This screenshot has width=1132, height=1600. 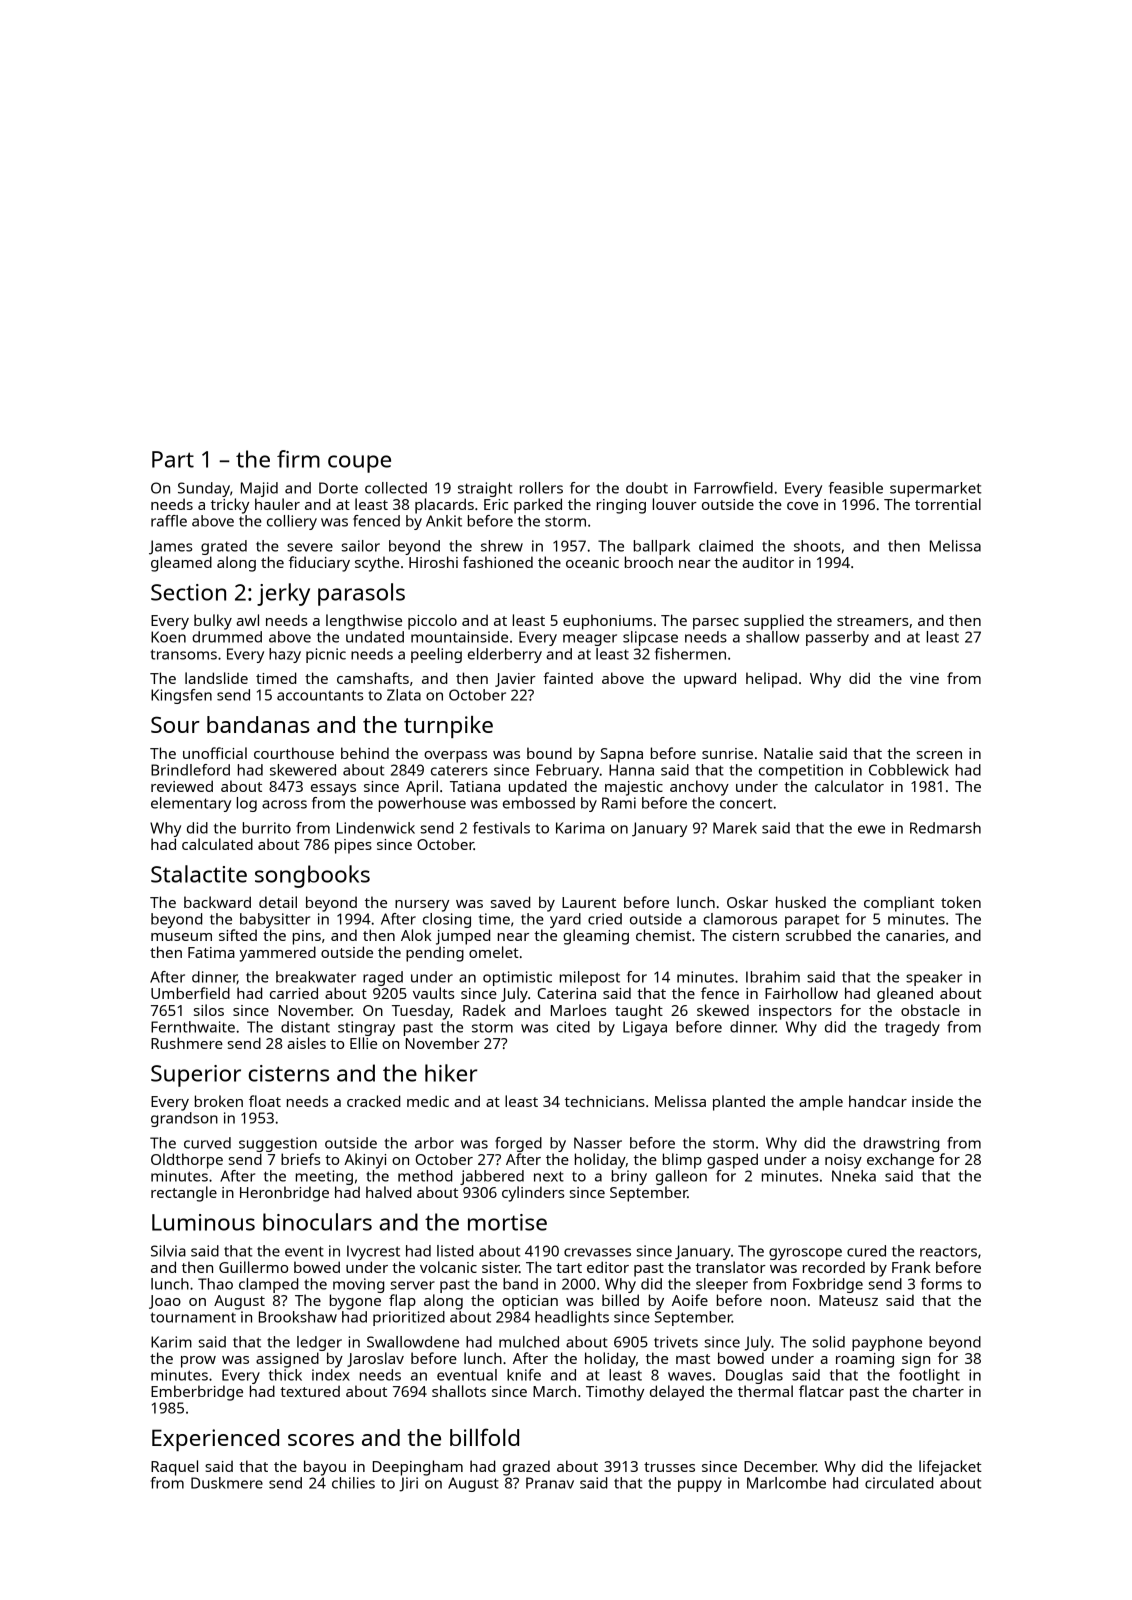 What do you see at coordinates (434, 1143) in the screenshot?
I see `arbor` at bounding box center [434, 1143].
